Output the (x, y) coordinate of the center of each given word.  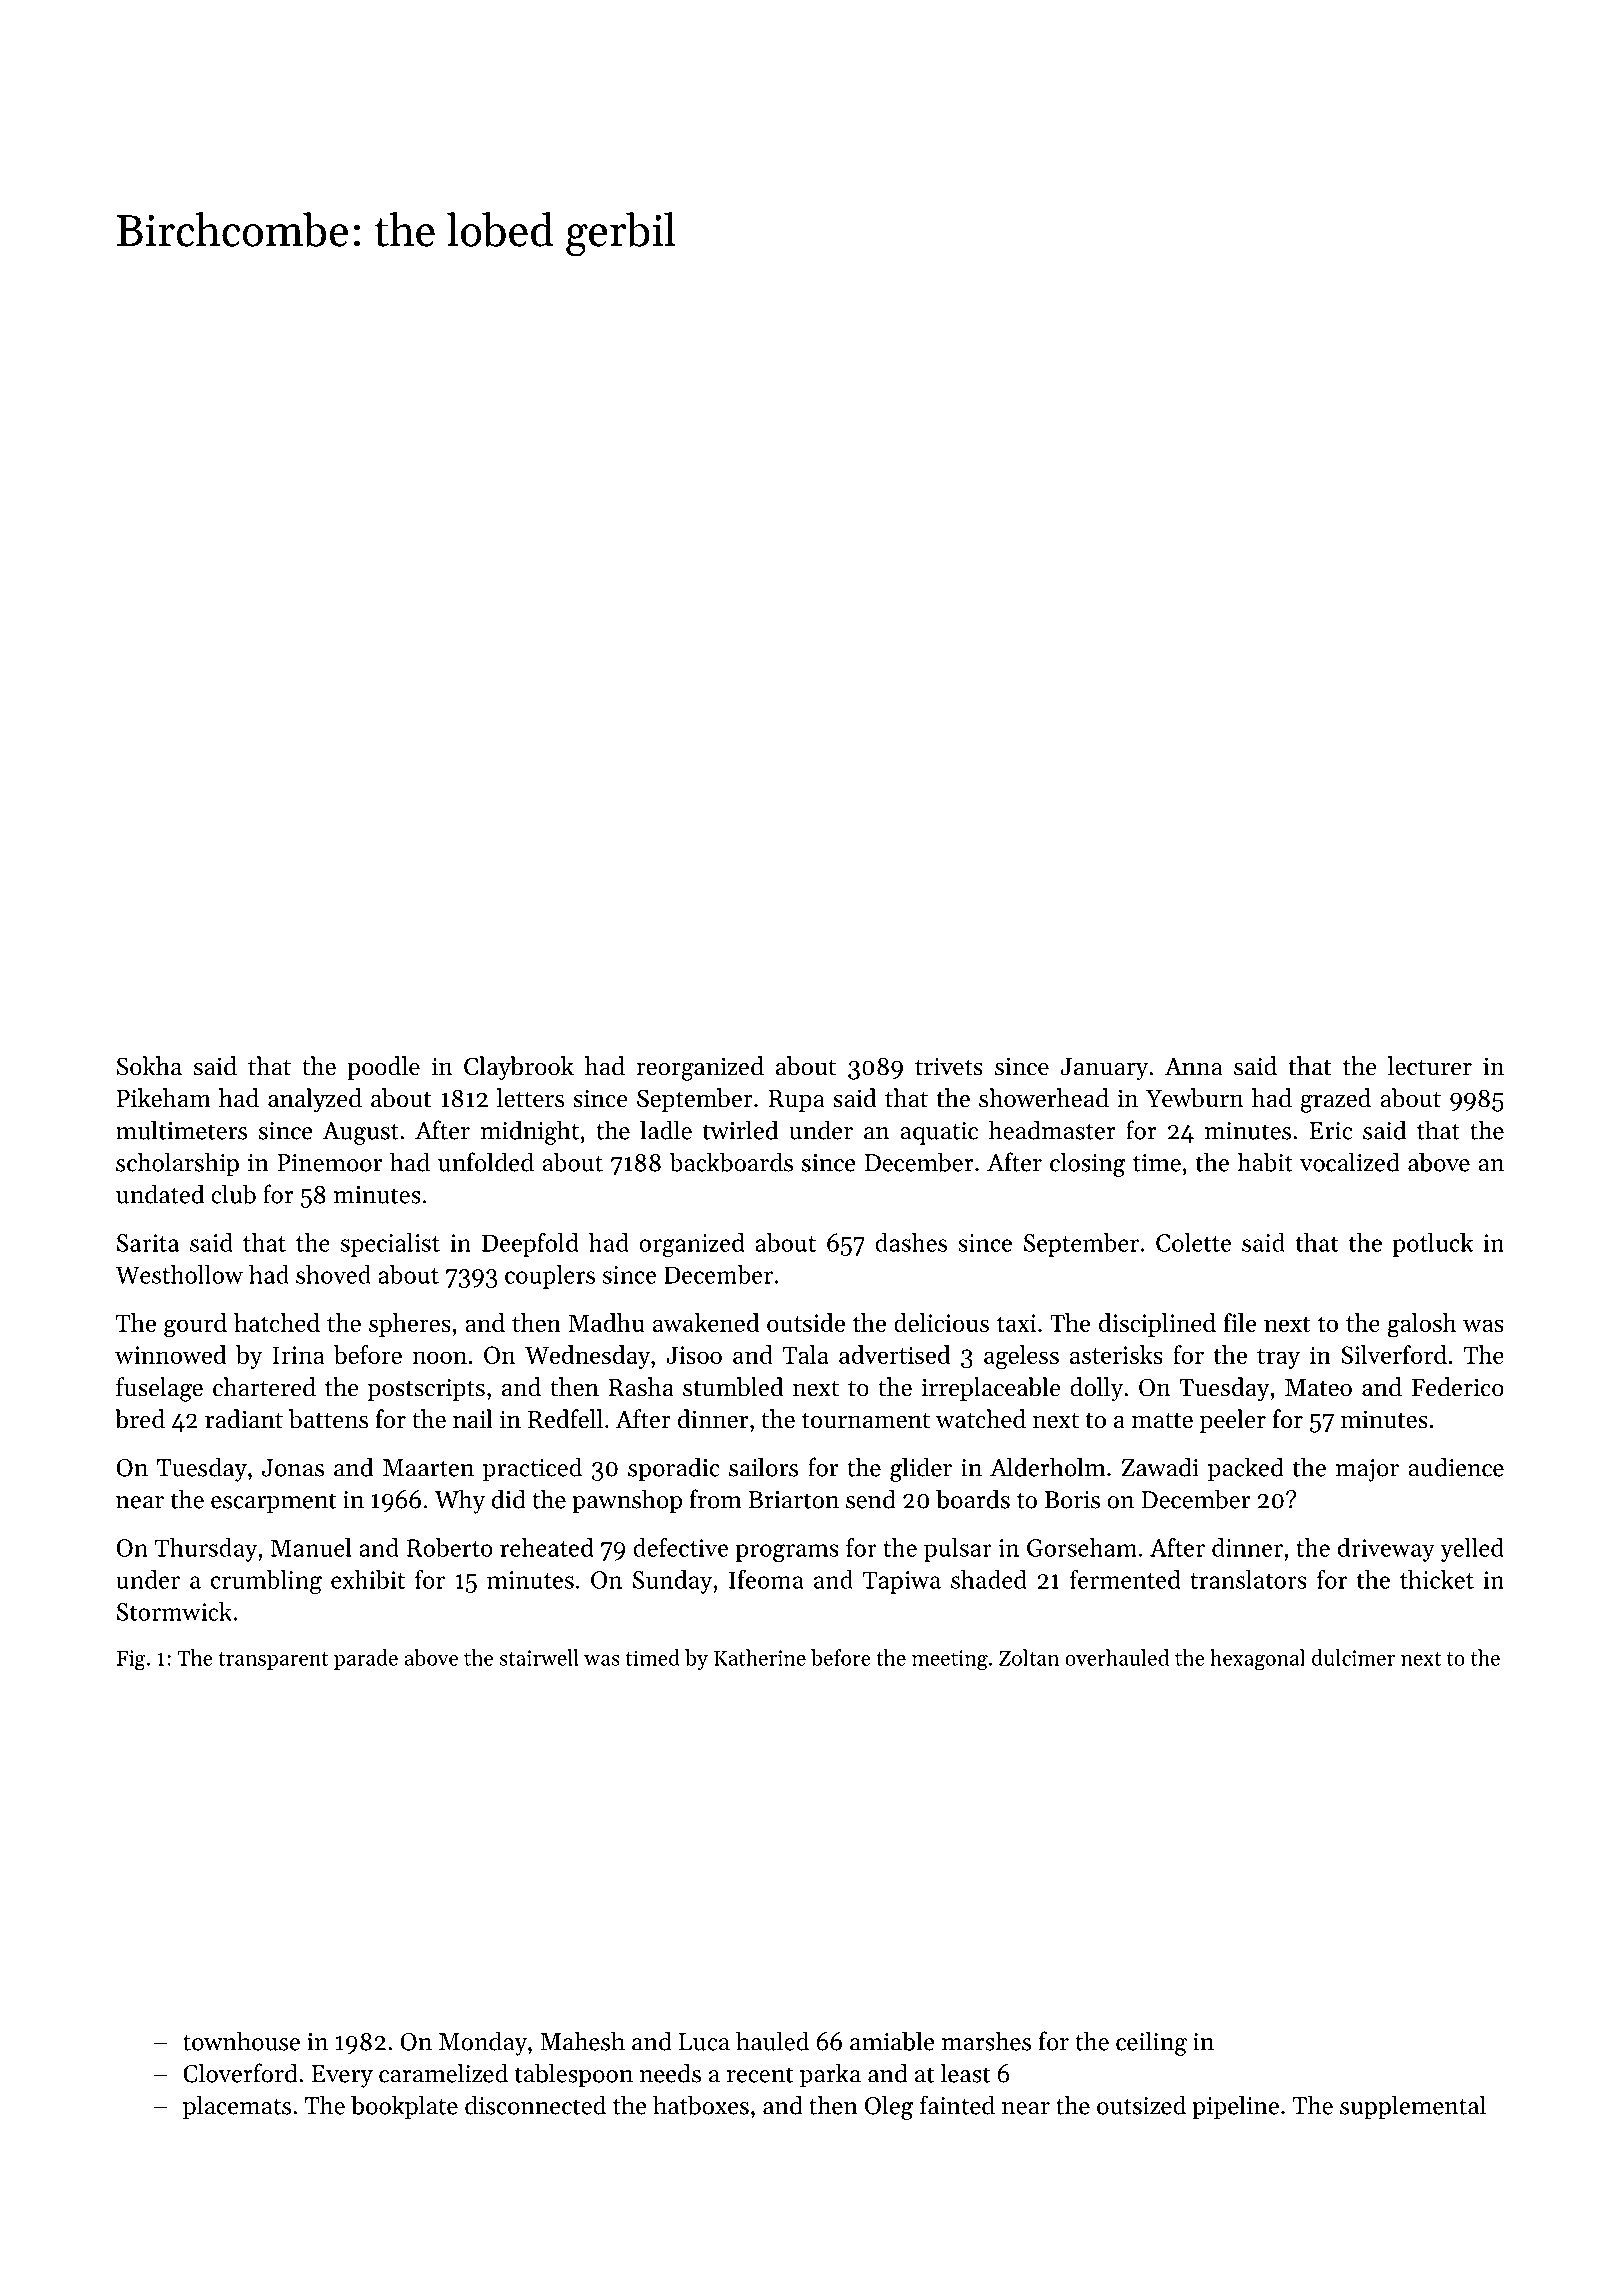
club (233, 1194)
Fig (131, 1660)
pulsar (958, 1550)
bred (140, 1419)
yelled (1472, 1550)
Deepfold (530, 1244)
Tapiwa (902, 1582)
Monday (483, 2043)
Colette (1193, 1242)
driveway (1386, 1550)
